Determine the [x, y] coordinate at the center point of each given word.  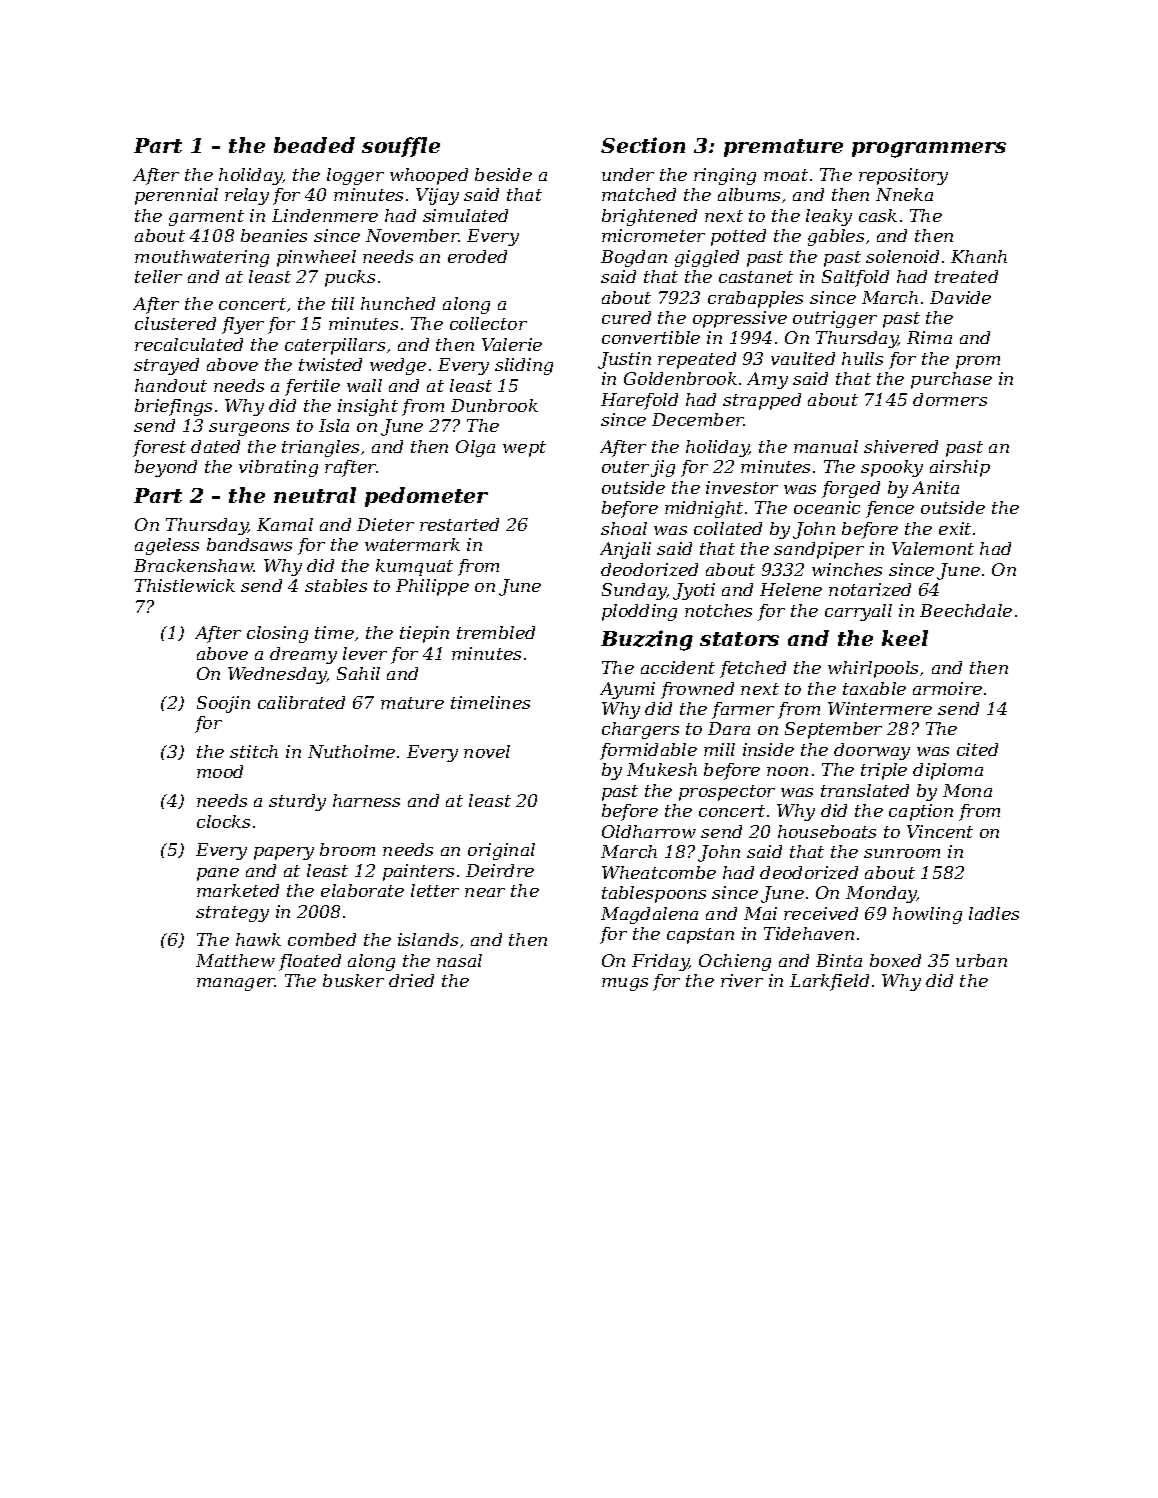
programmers [929, 150]
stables [336, 585]
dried [411, 980]
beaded [314, 145]
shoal [624, 528]
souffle [401, 147]
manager [236, 984]
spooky [892, 468]
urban [981, 960]
